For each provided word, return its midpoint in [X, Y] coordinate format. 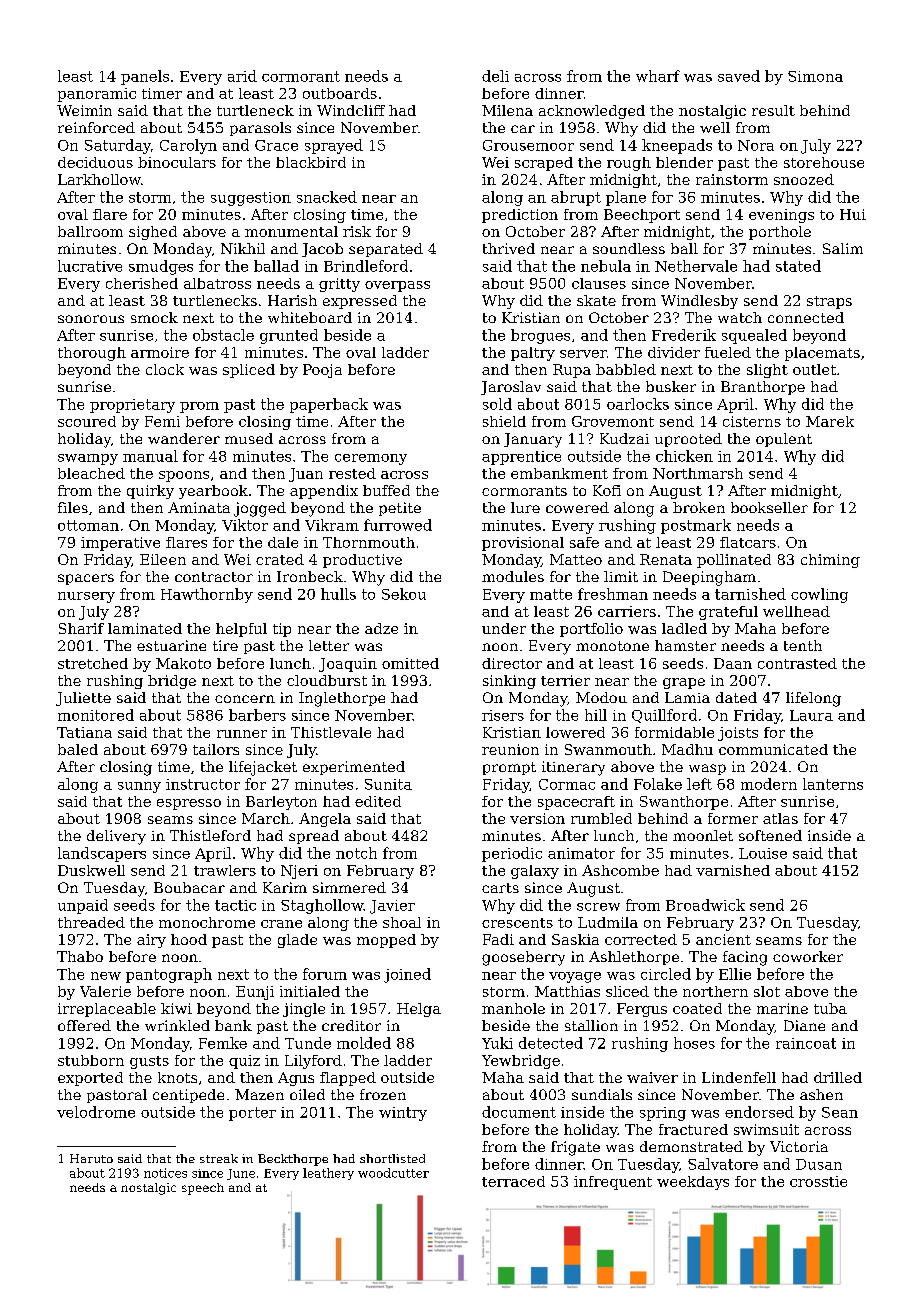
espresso [189, 804]
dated [736, 697]
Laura [811, 715]
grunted [289, 336]
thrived [509, 248]
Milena [507, 110]
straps [829, 302]
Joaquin [348, 665]
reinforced [96, 127]
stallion [591, 1025]
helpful [241, 630]
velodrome [96, 1112]
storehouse [824, 162]
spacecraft [576, 803]
